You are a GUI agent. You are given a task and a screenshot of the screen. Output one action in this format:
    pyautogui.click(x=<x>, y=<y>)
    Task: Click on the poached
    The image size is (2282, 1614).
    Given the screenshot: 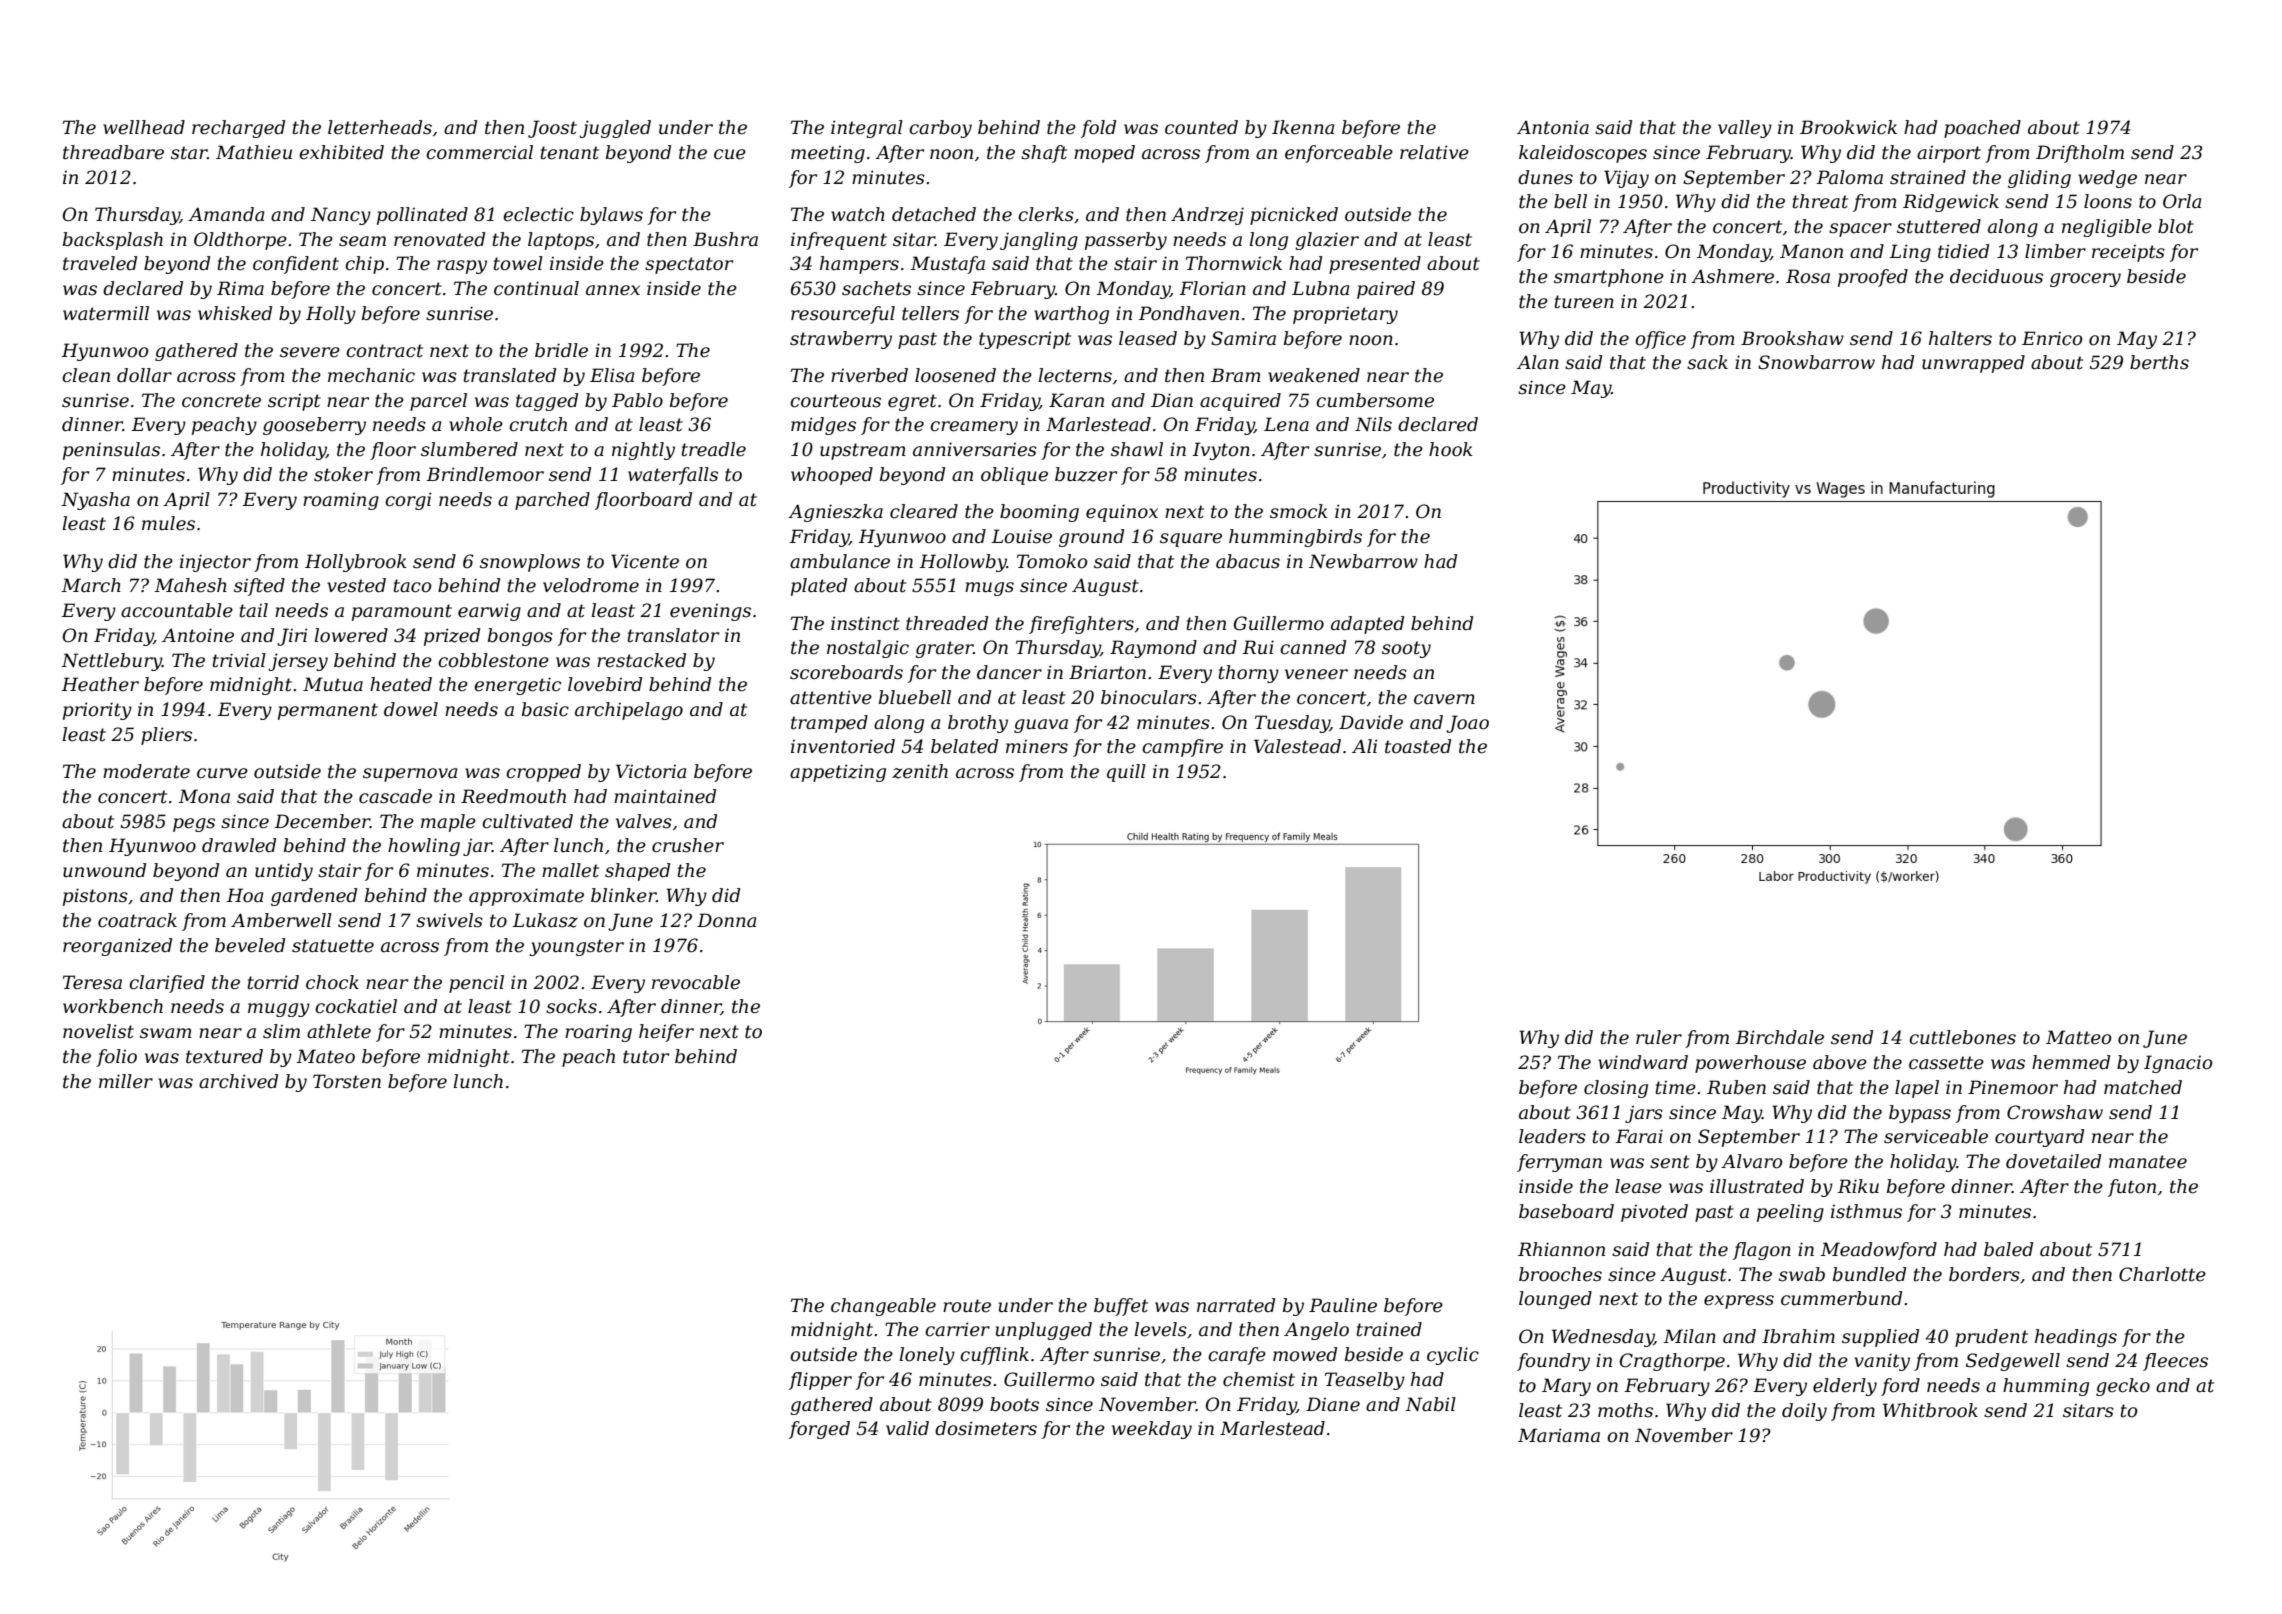 What is the action you would take?
    pyautogui.click(x=1982, y=129)
